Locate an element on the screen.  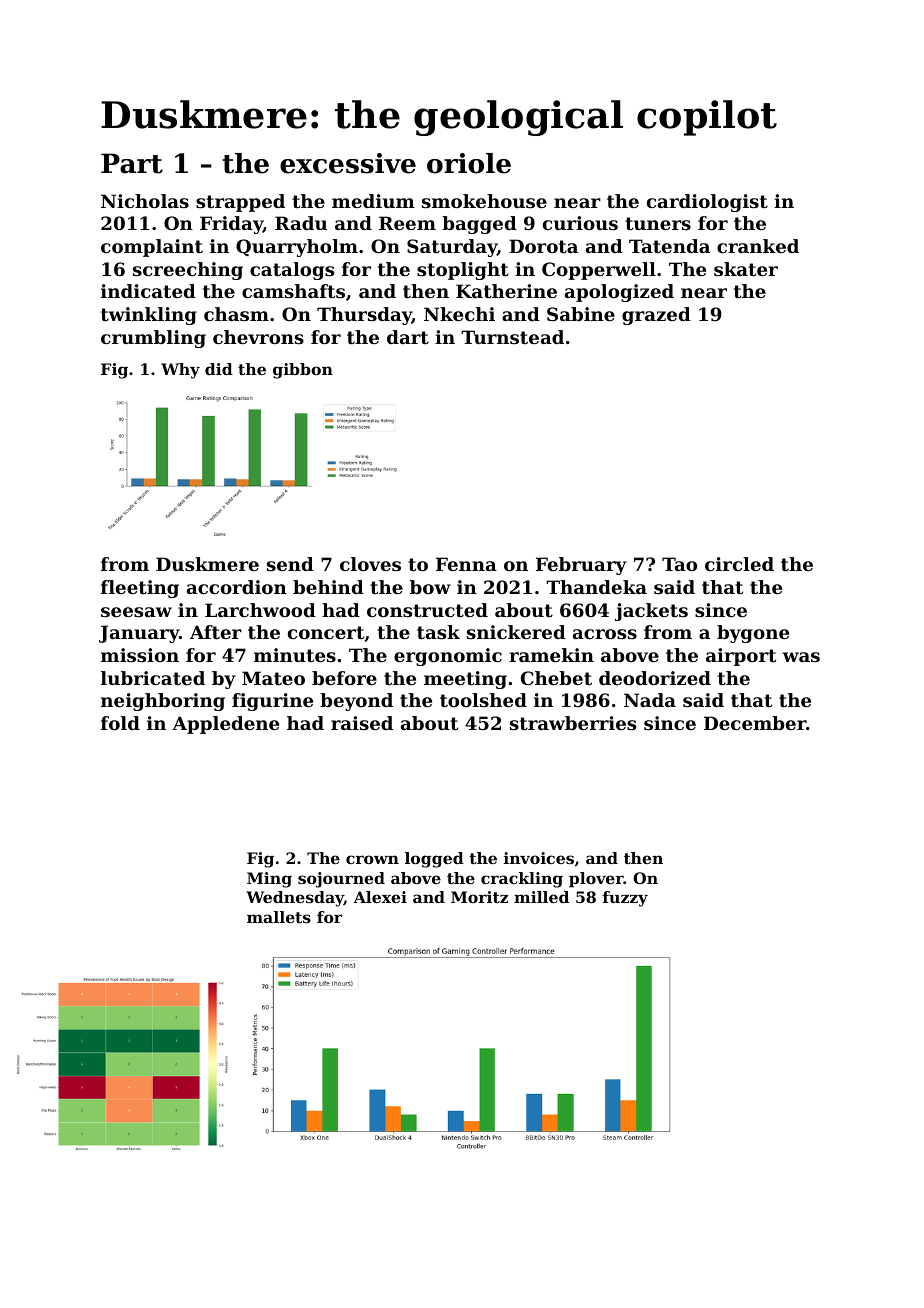
Alexei is located at coordinates (380, 897).
